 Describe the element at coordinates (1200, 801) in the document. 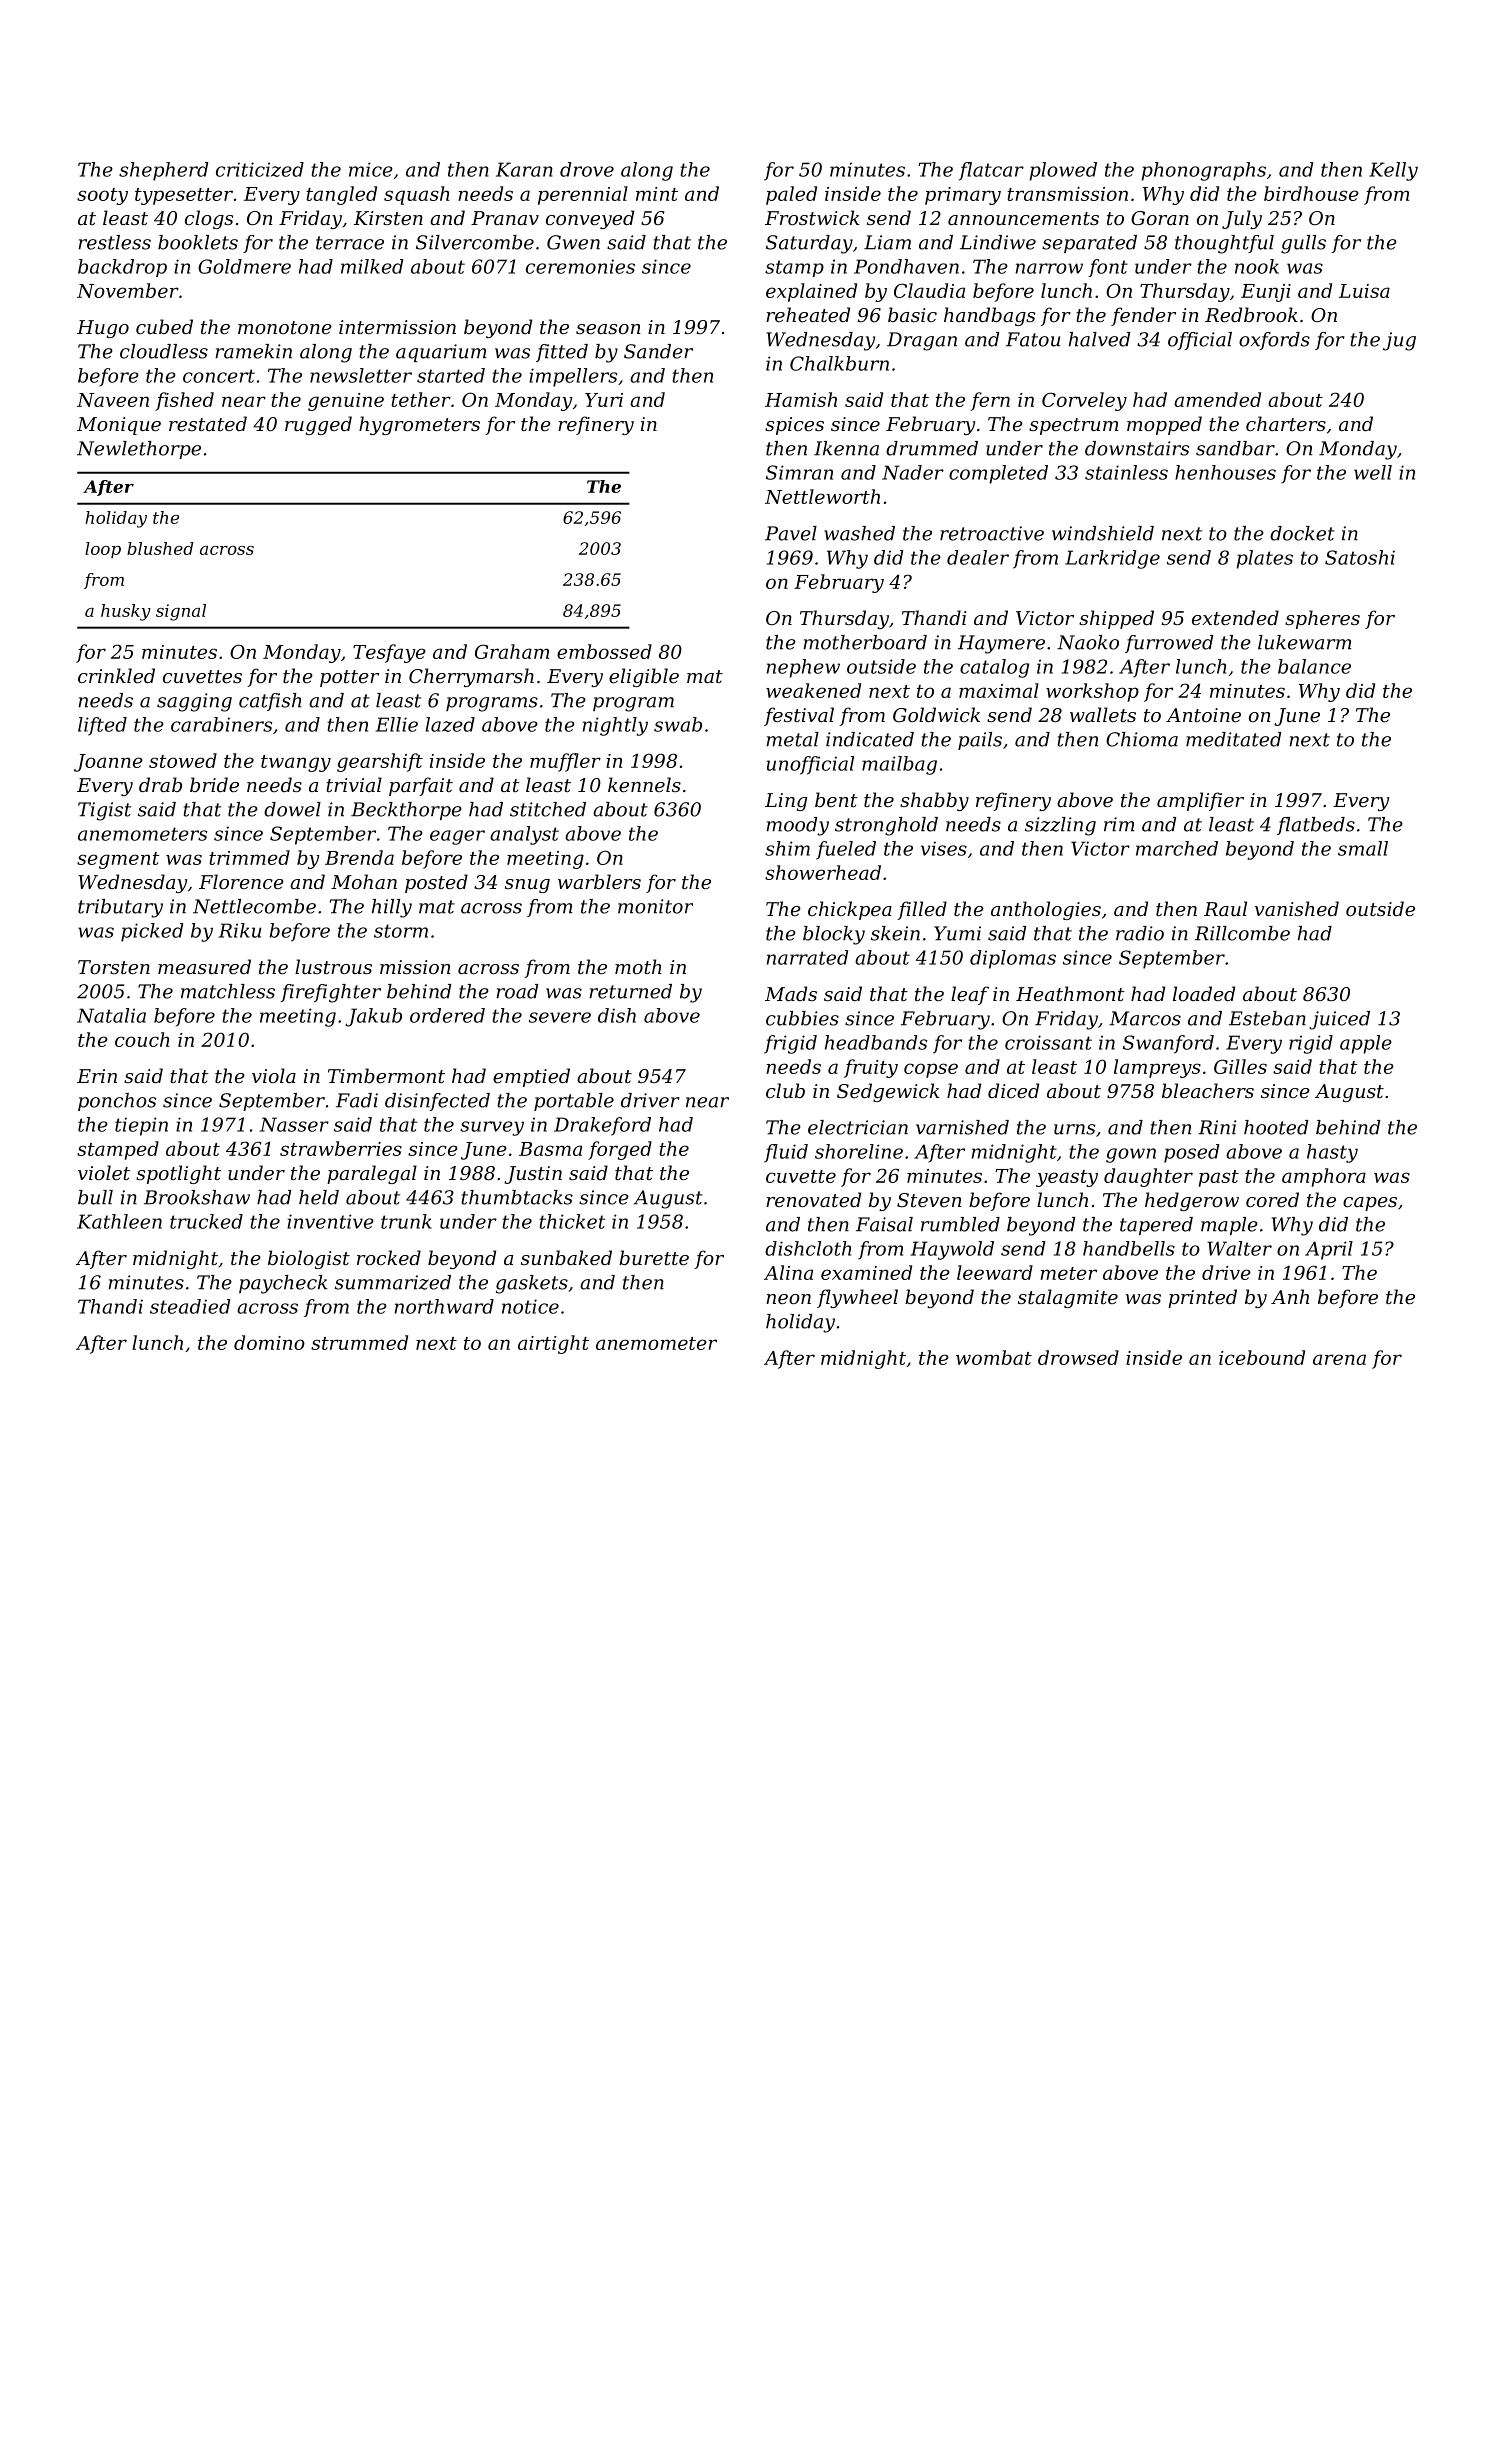

I see `amplifier` at that location.
